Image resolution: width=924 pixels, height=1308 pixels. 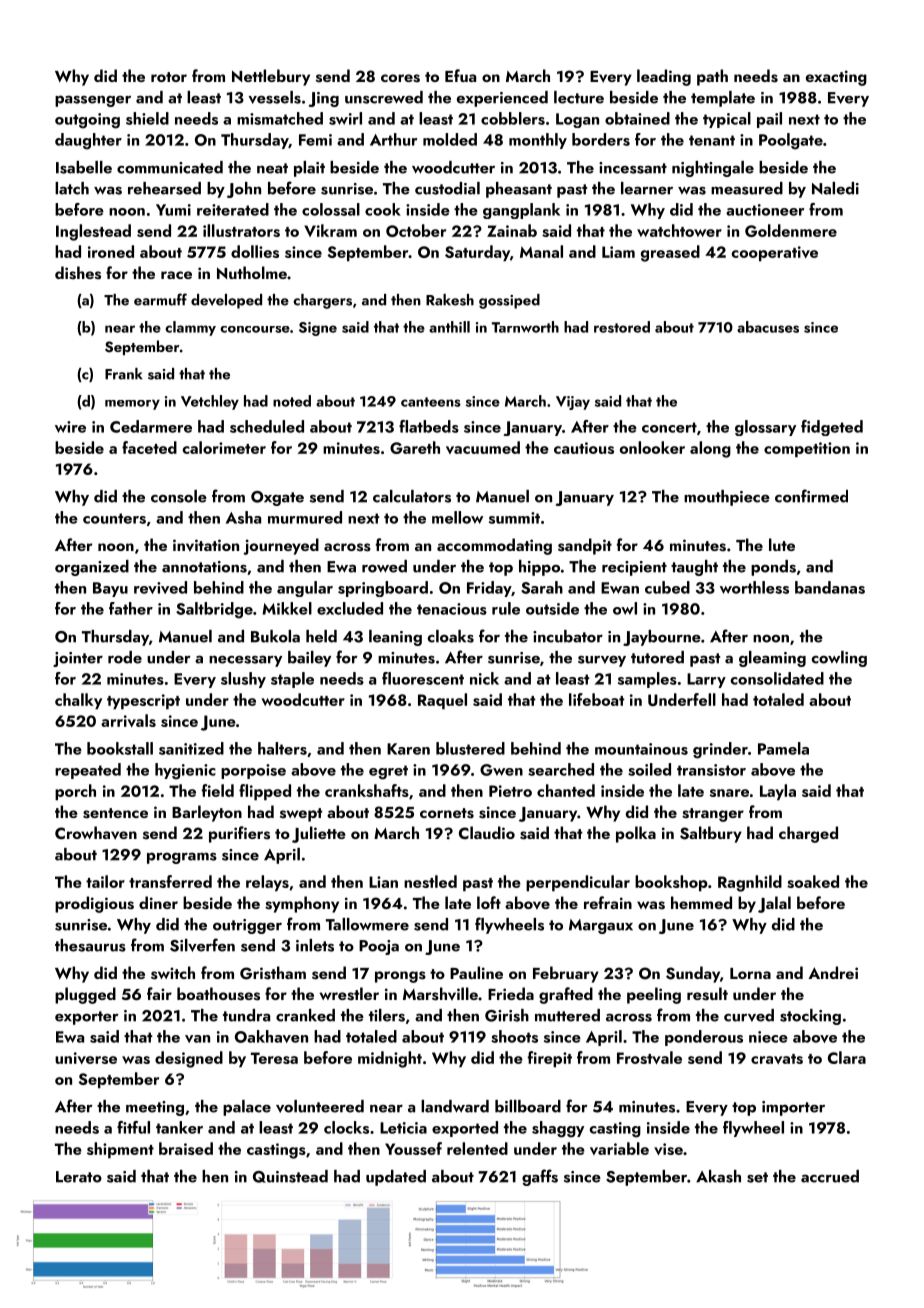 I want to click on outgoing, so click(x=87, y=121).
